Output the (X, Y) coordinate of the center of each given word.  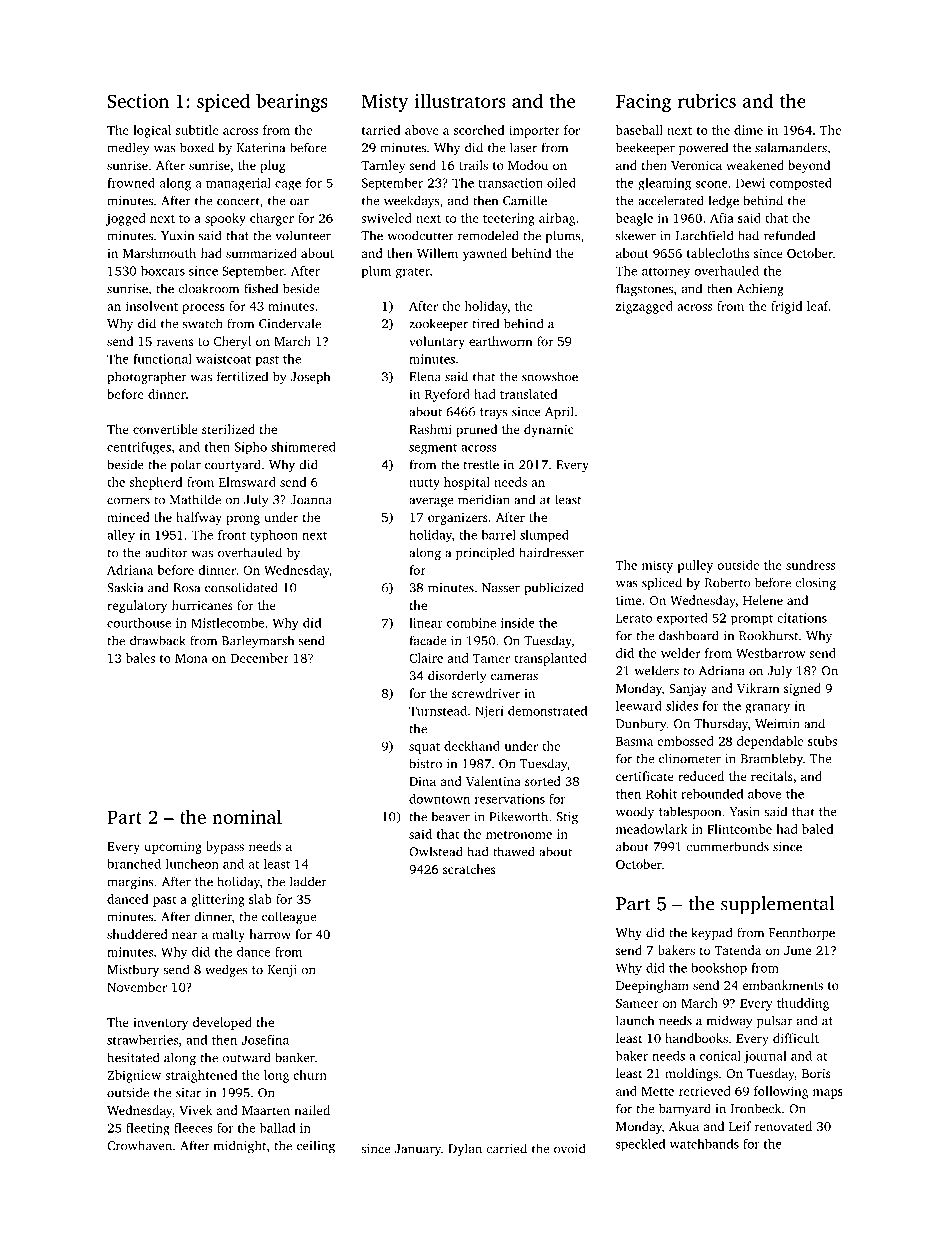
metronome (519, 835)
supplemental (777, 905)
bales (140, 658)
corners (128, 501)
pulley (695, 566)
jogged (126, 219)
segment (433, 449)
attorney (666, 273)
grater (413, 273)
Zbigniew (134, 1076)
